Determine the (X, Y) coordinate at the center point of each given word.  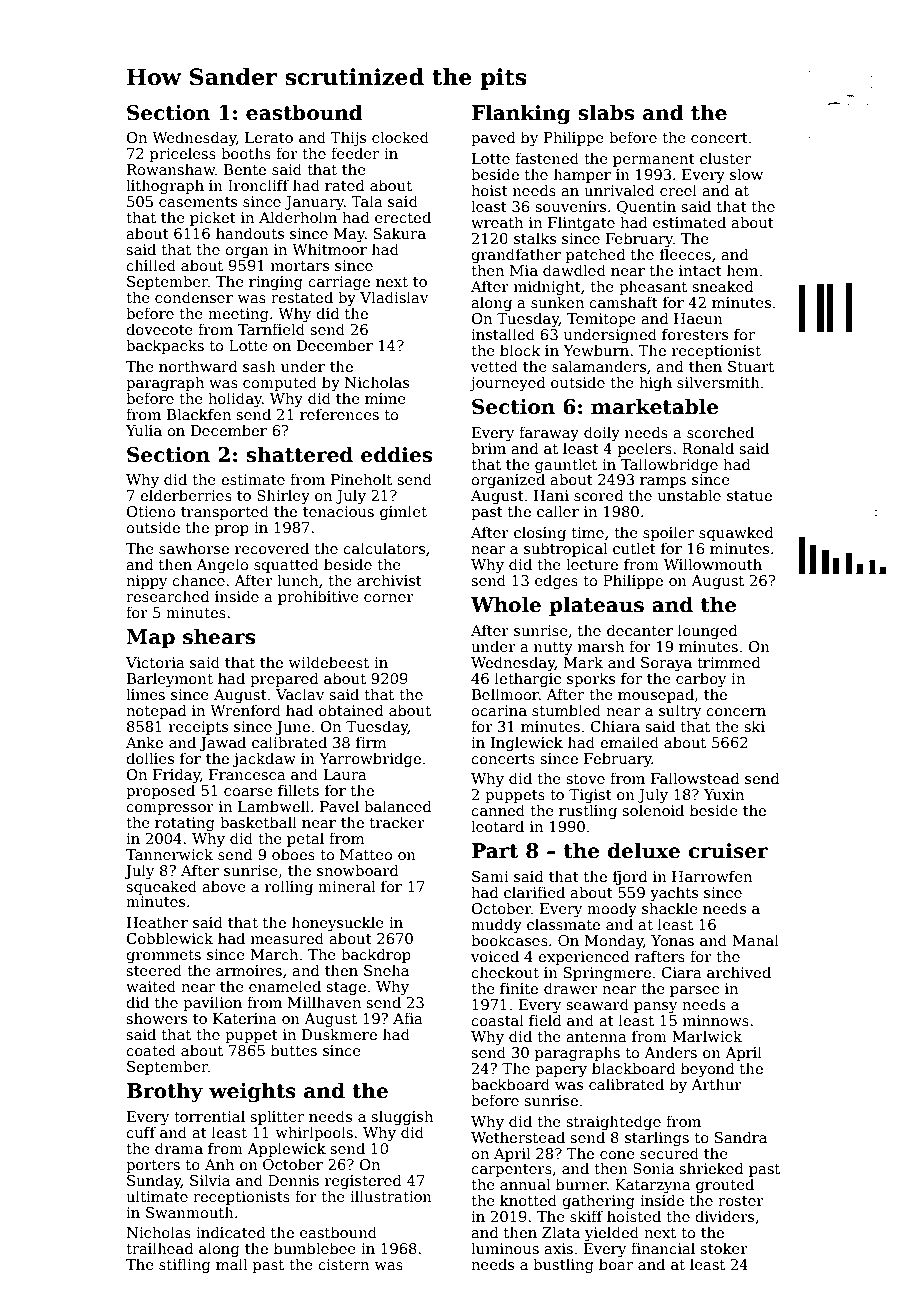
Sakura (400, 233)
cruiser (728, 851)
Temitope (601, 320)
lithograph (165, 186)
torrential (209, 1116)
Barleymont (170, 679)
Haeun (698, 318)
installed (503, 334)
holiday (235, 399)
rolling (289, 887)
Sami (490, 876)
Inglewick (527, 743)
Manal (756, 940)
